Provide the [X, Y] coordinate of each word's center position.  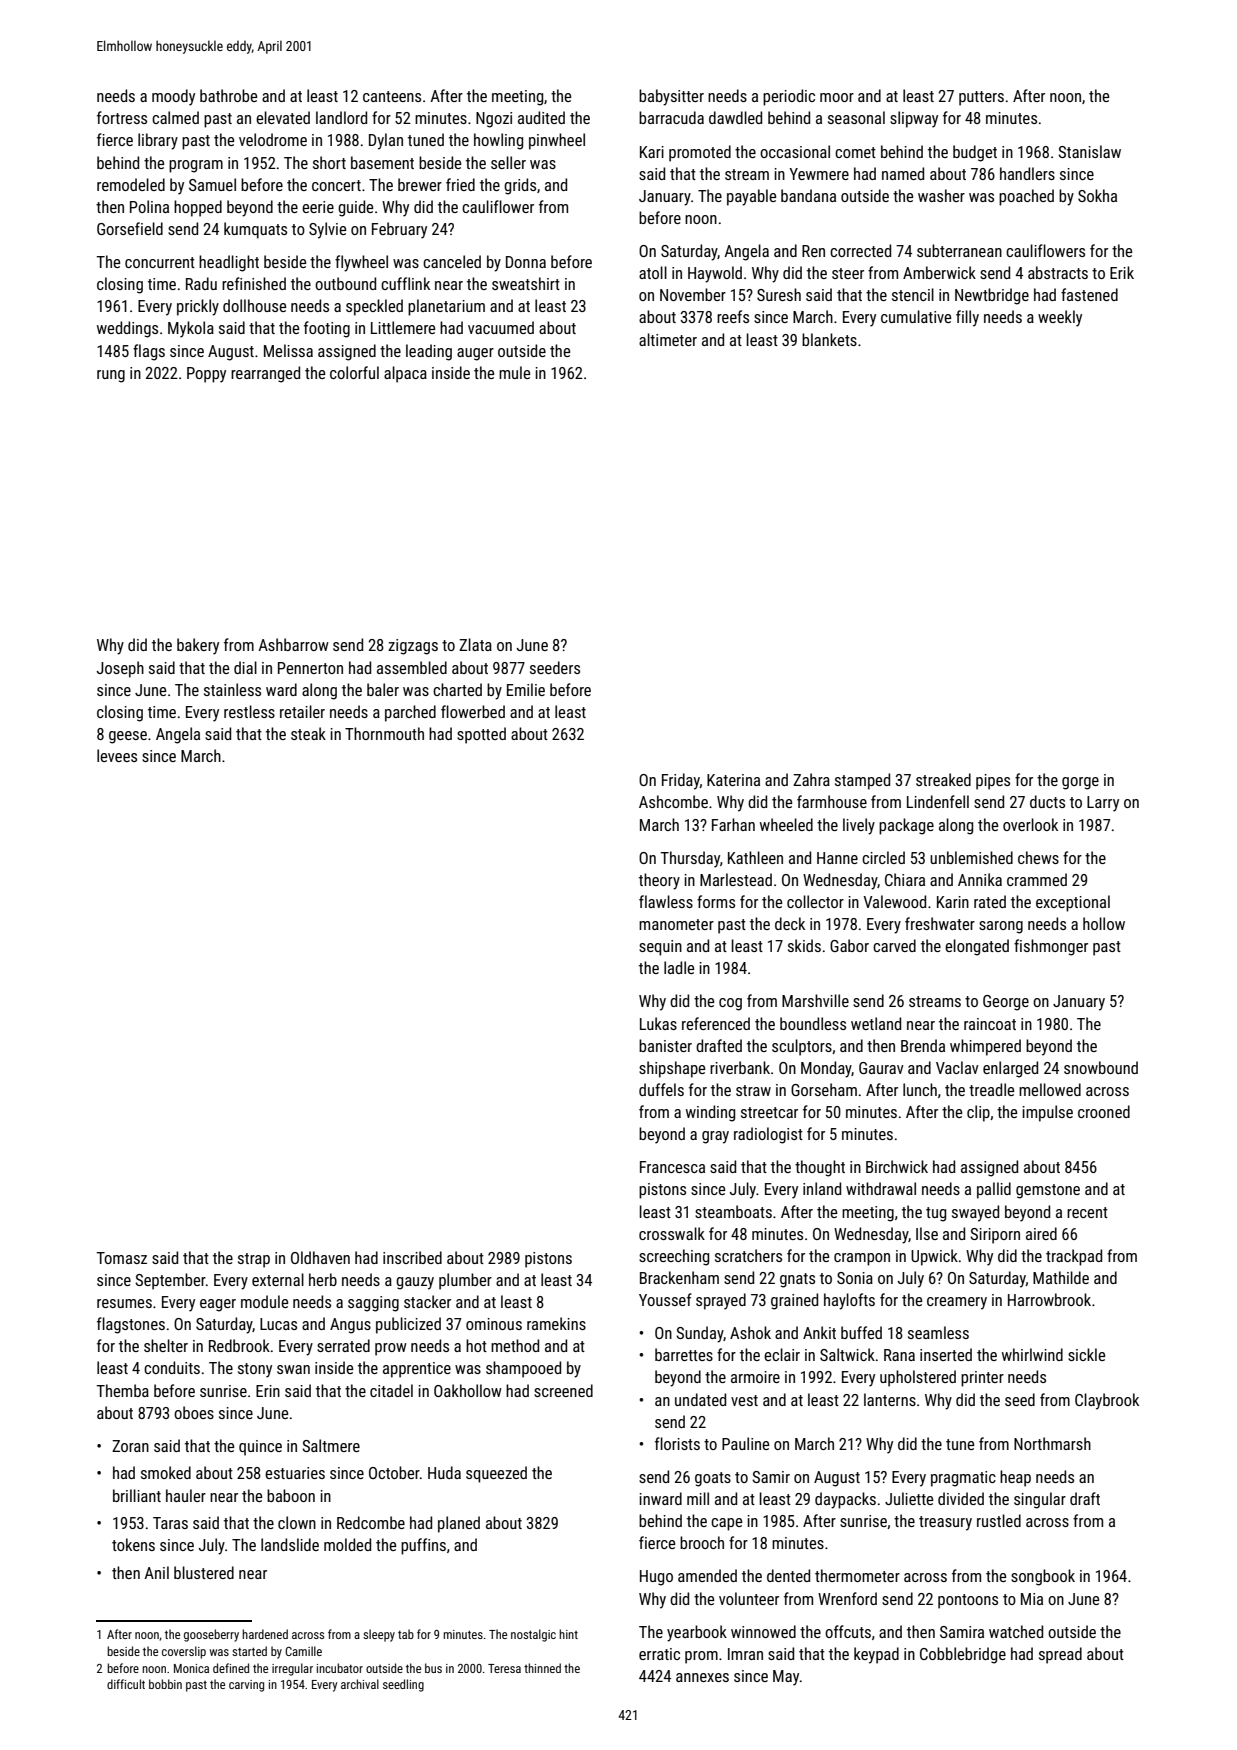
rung [111, 376]
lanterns [890, 1399]
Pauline [745, 1443]
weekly [1060, 318]
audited [541, 117]
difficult [126, 1684]
